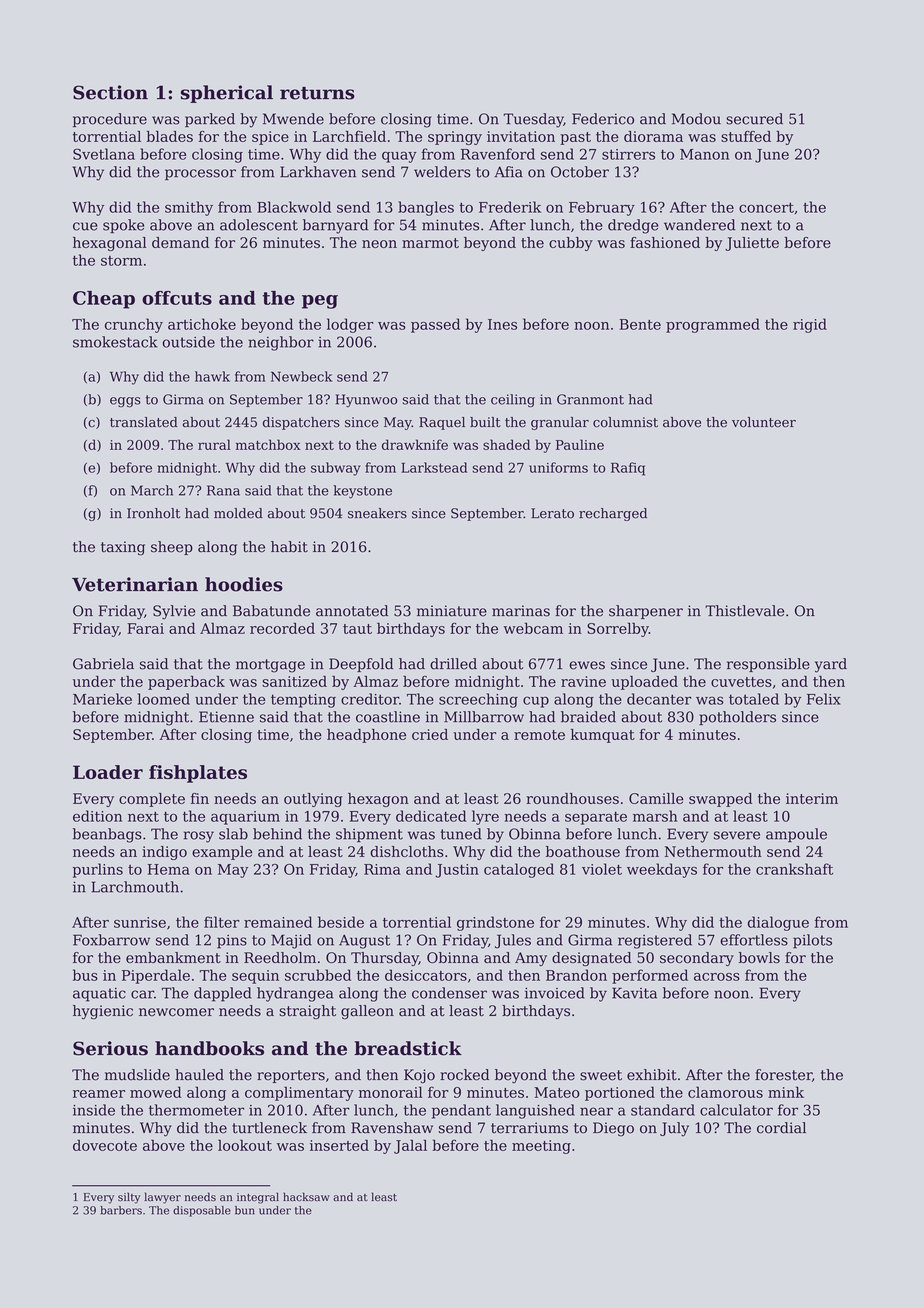 This screenshot has width=924, height=1308. What do you see at coordinates (291, 1076) in the screenshot?
I see `reporters` at bounding box center [291, 1076].
